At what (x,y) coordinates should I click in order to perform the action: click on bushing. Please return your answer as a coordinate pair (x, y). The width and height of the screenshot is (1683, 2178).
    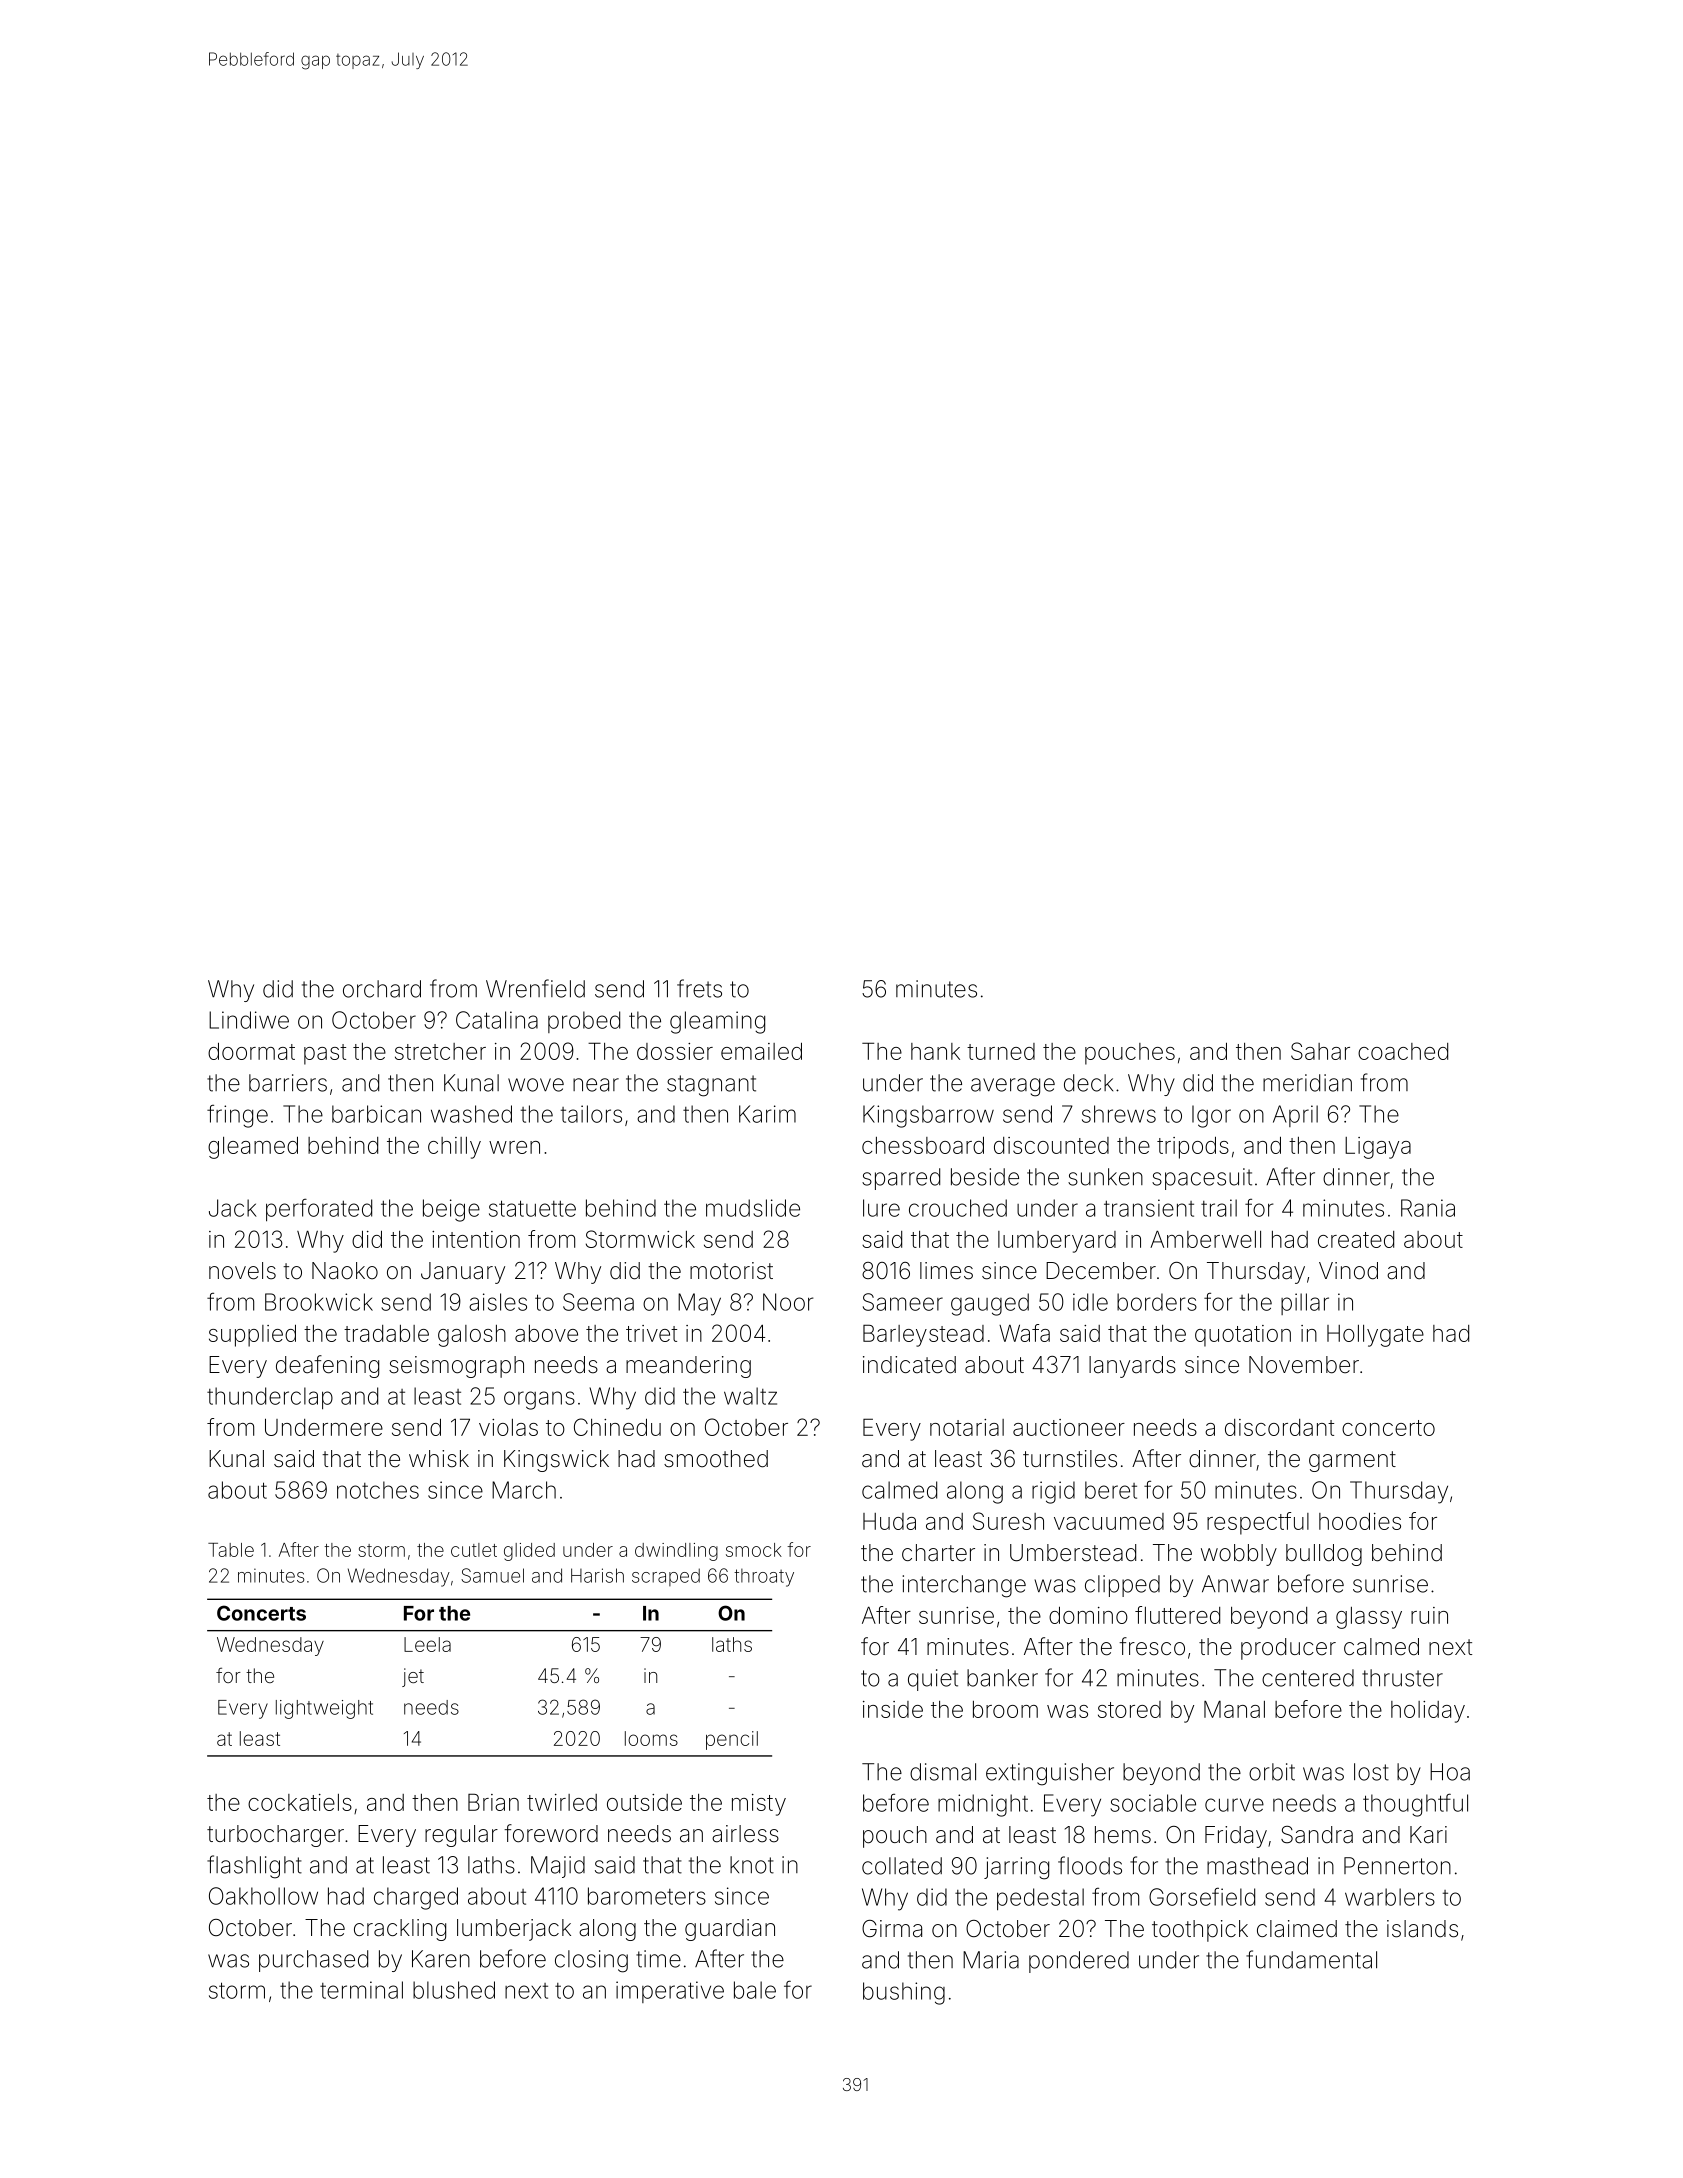
    Looking at the image, I should click on (904, 1993).
